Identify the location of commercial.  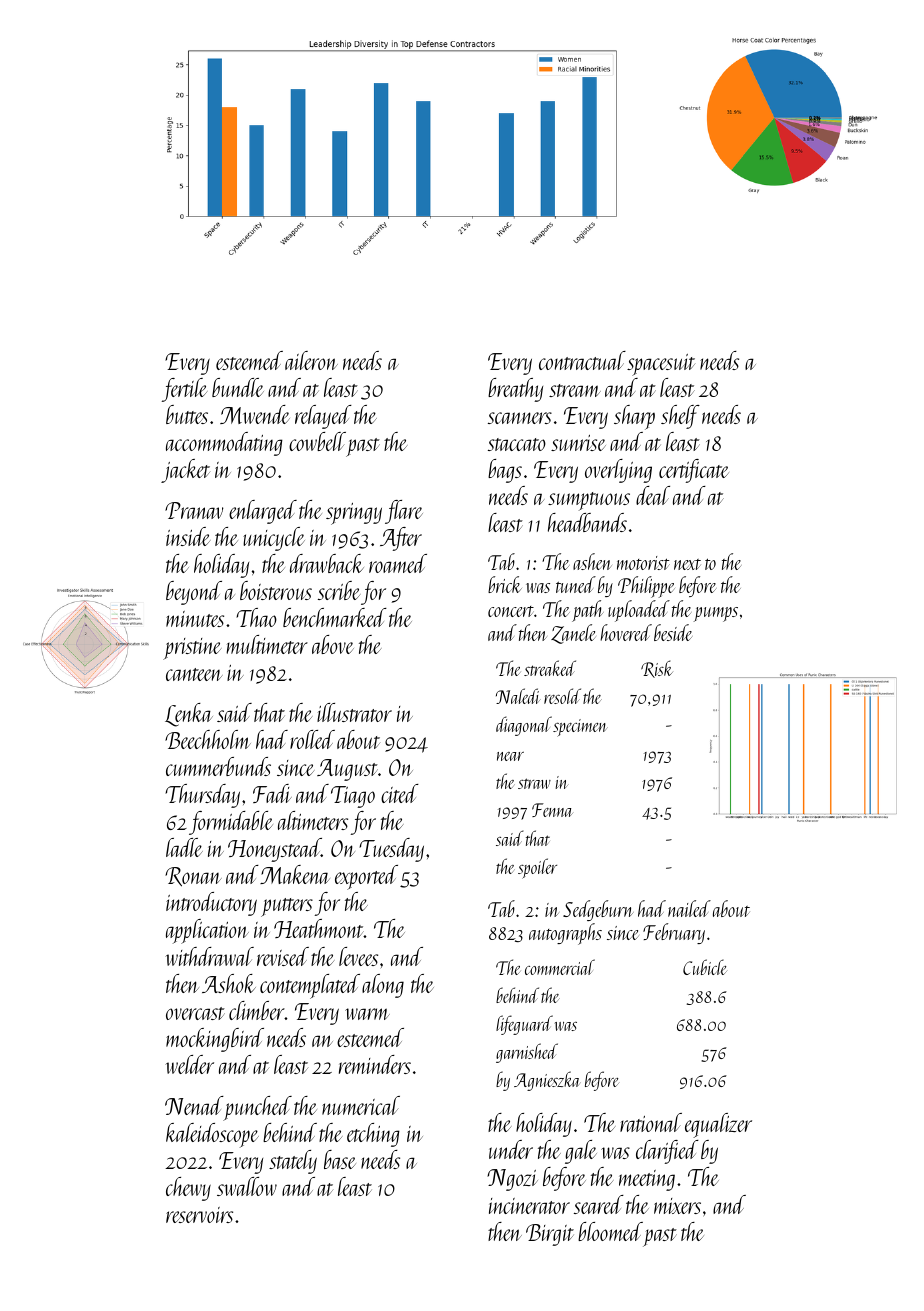
(560, 967).
